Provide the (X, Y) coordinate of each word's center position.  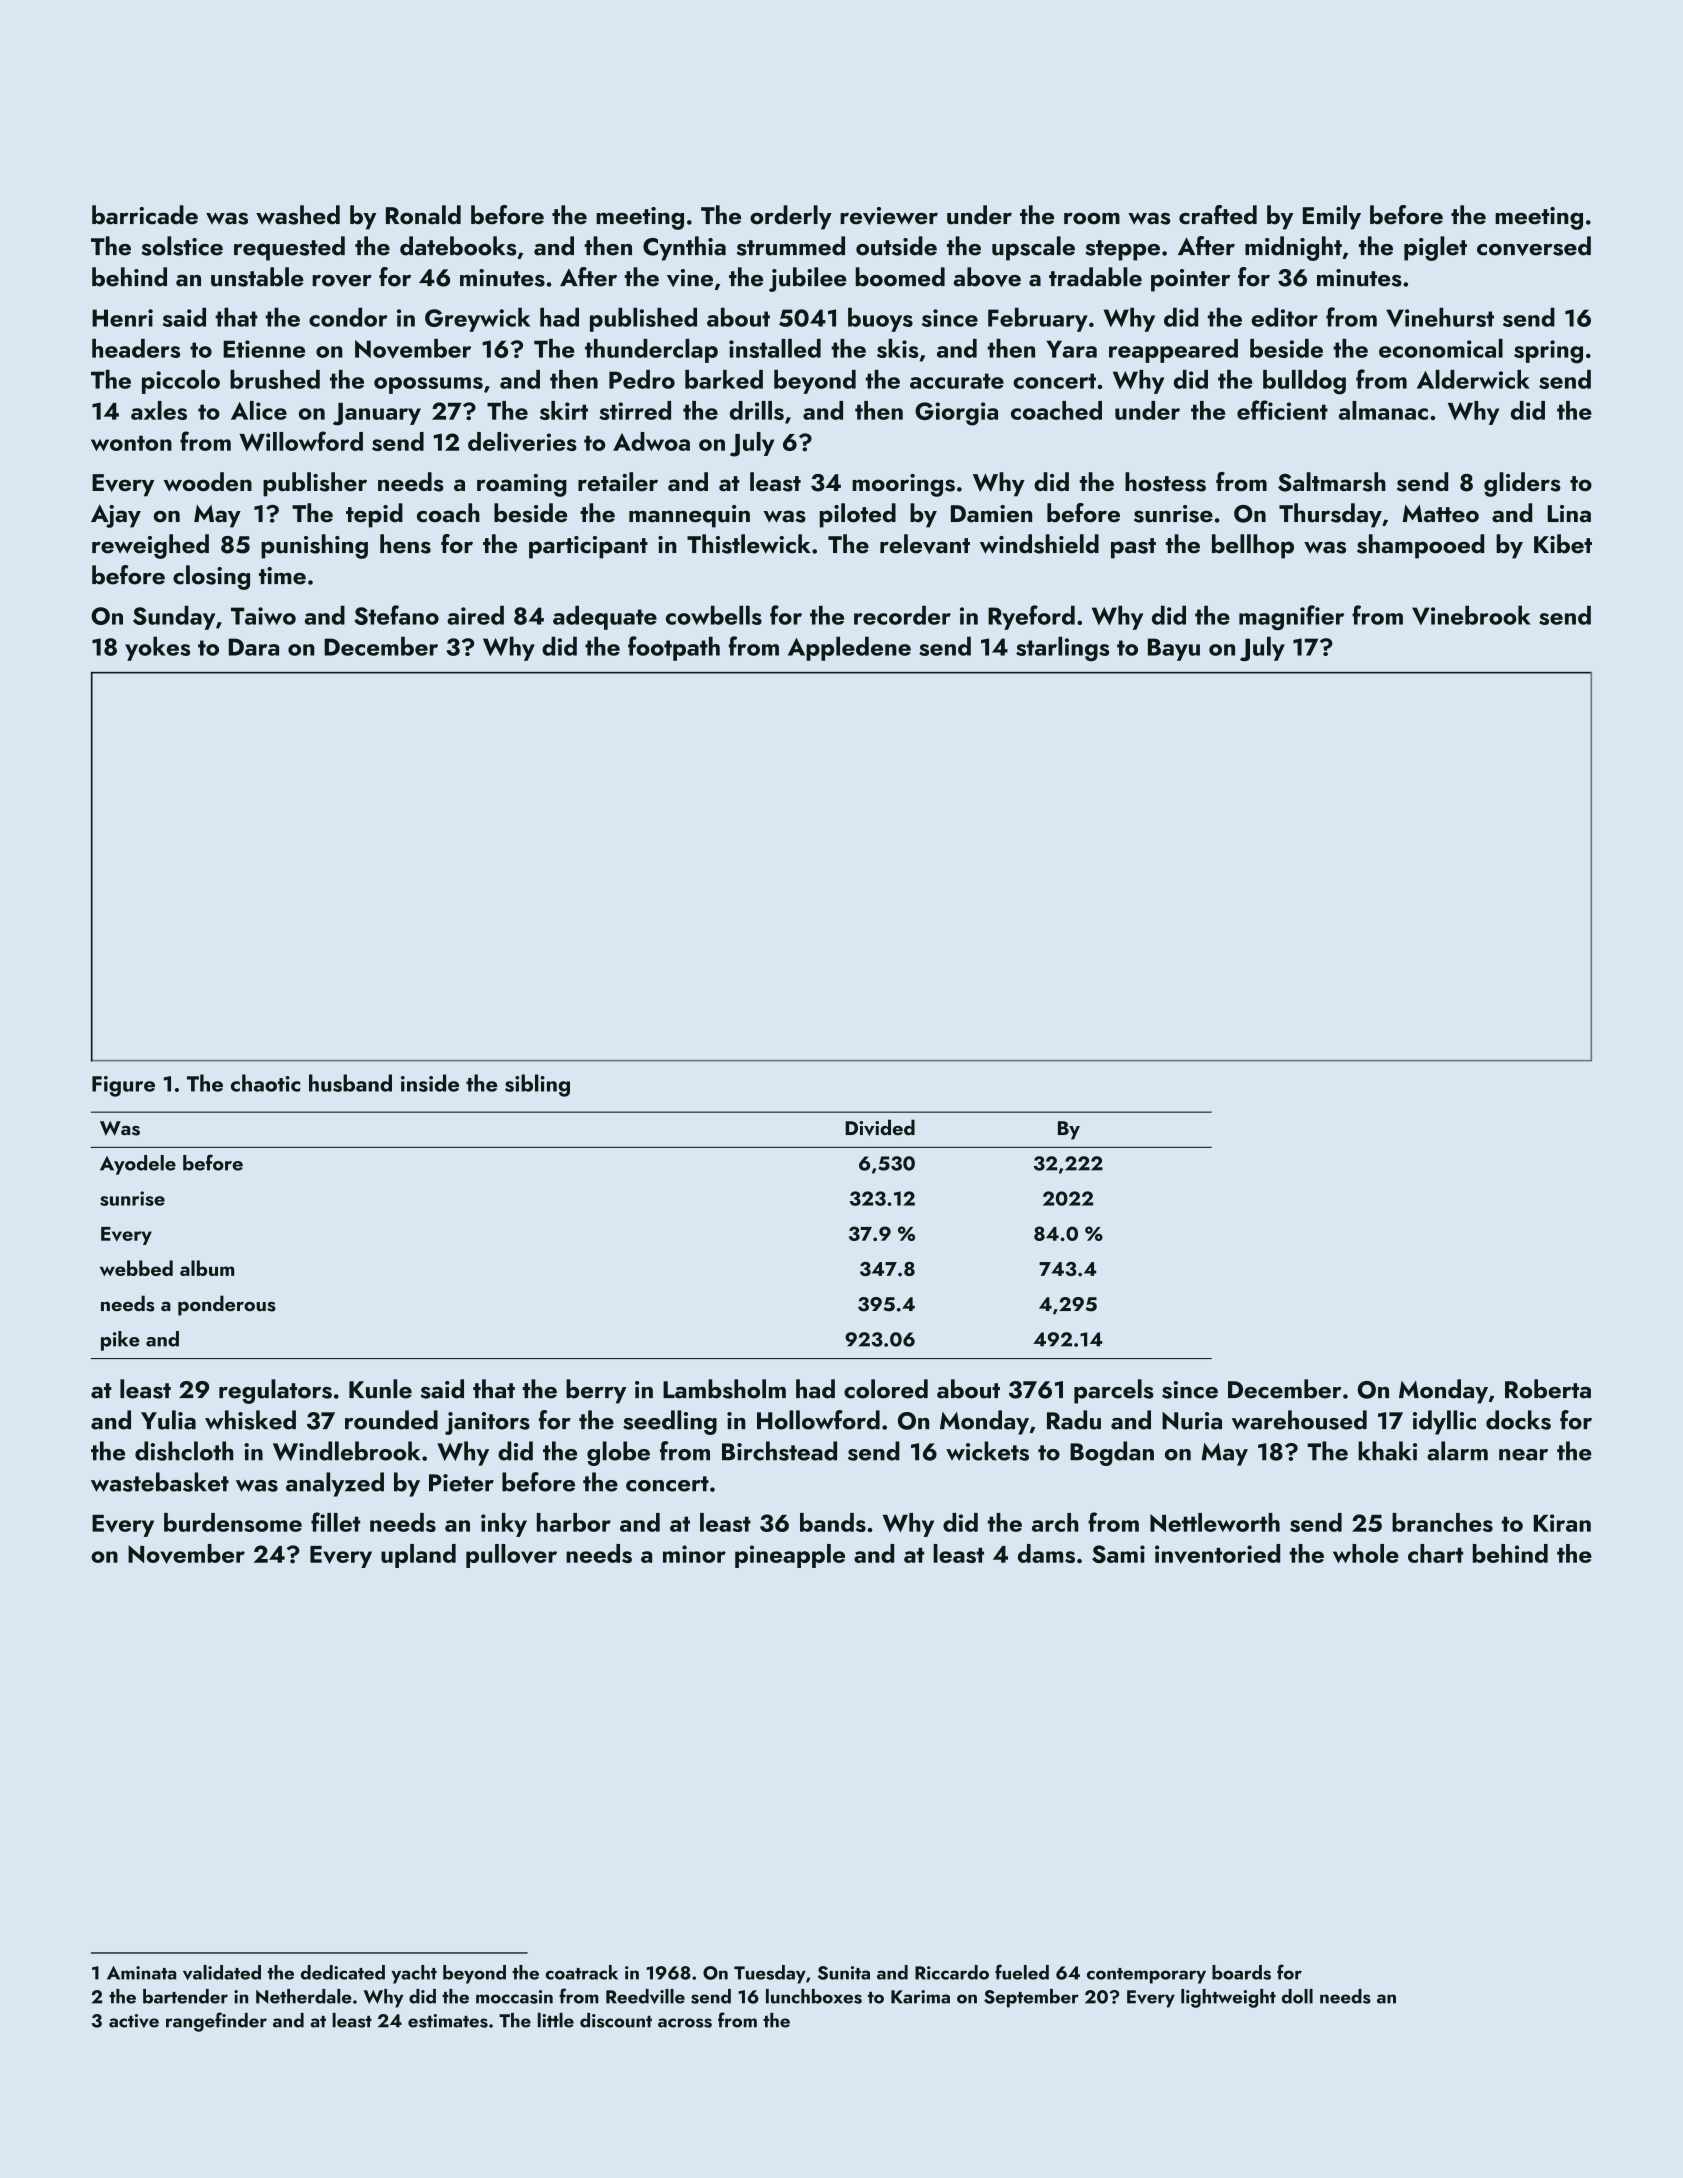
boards (1241, 1972)
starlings (1062, 648)
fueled (1022, 1972)
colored (886, 1389)
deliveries (522, 442)
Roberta (1548, 1389)
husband (350, 1083)
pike (120, 1341)
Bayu (1174, 649)
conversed (1534, 246)
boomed (900, 277)
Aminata (141, 1973)
